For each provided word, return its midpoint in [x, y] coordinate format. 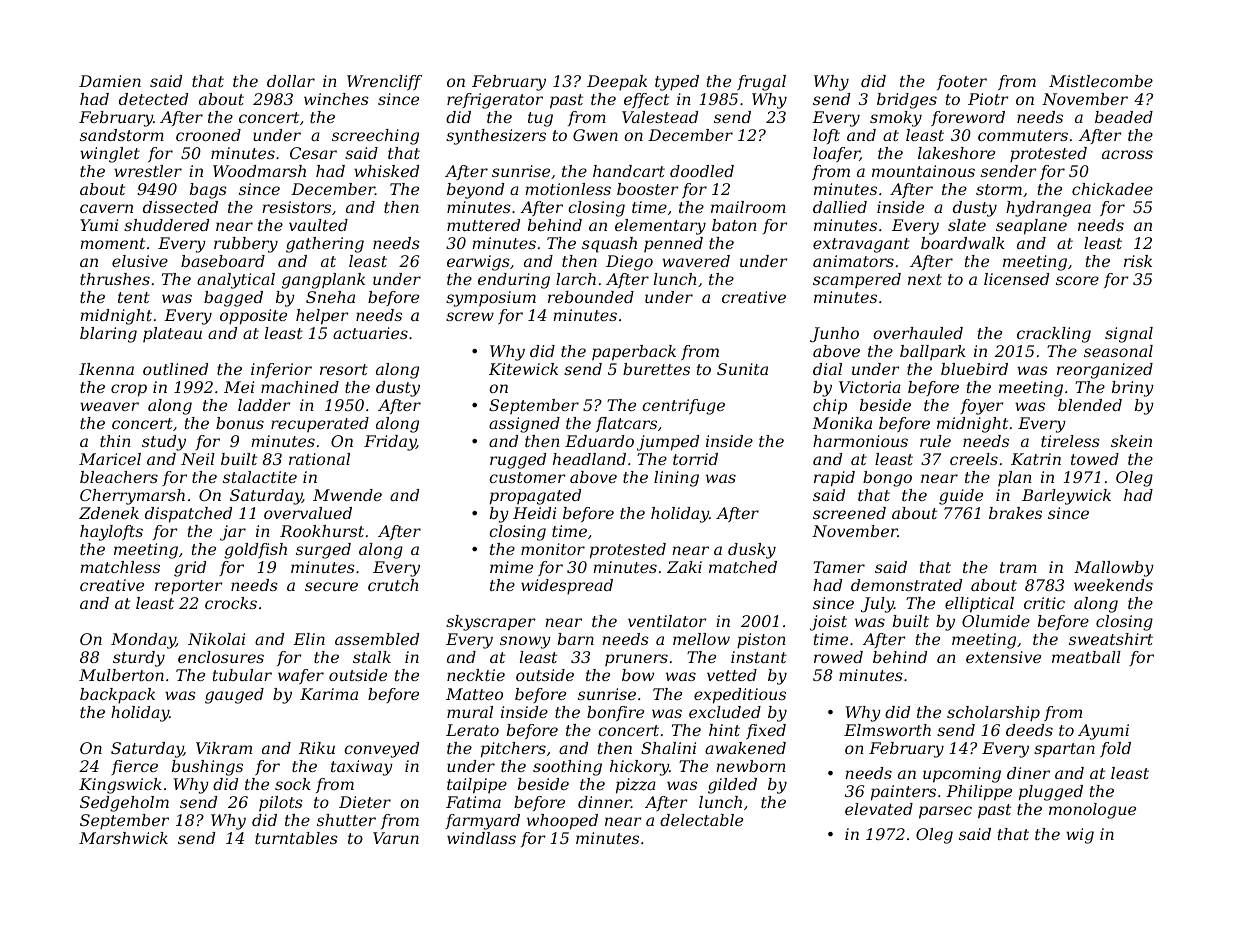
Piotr [988, 99]
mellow [701, 639]
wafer [301, 676]
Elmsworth [887, 730]
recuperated [320, 424]
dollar [291, 81]
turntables [296, 838]
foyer [982, 407]
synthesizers [496, 137]
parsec [945, 812]
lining [676, 479]
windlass [481, 838]
